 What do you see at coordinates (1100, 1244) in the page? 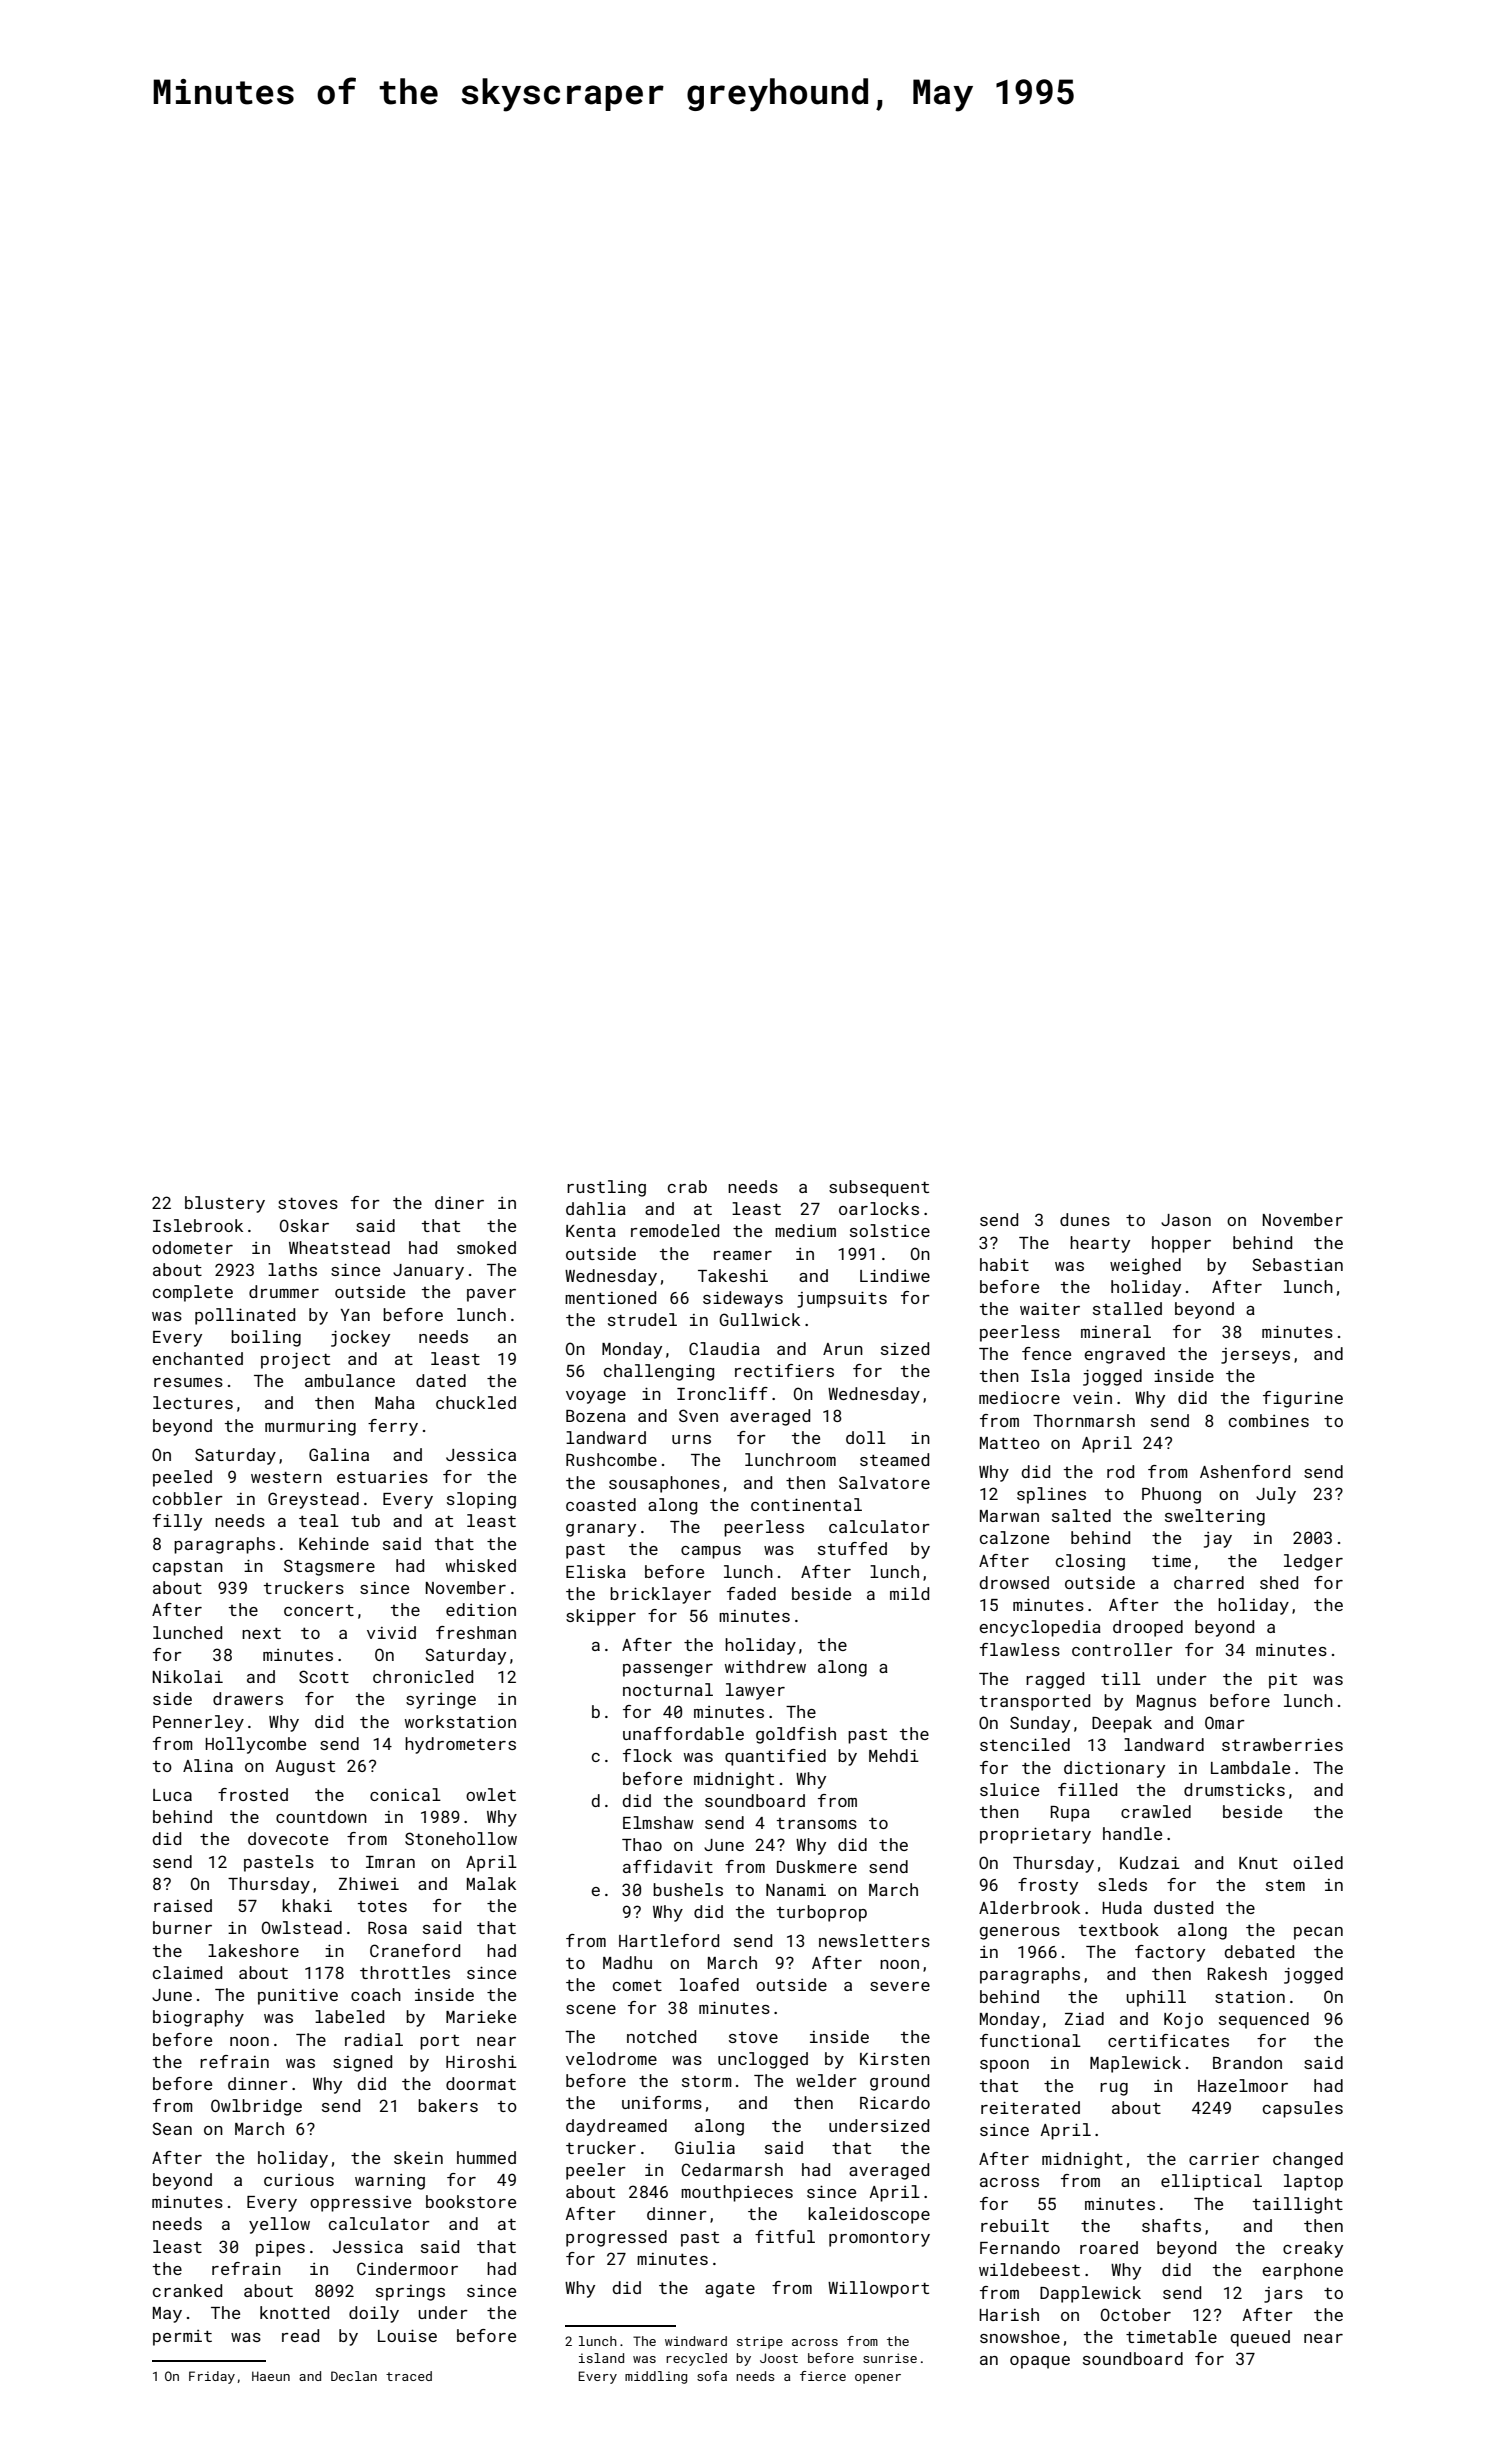
I see `hearty` at bounding box center [1100, 1244].
